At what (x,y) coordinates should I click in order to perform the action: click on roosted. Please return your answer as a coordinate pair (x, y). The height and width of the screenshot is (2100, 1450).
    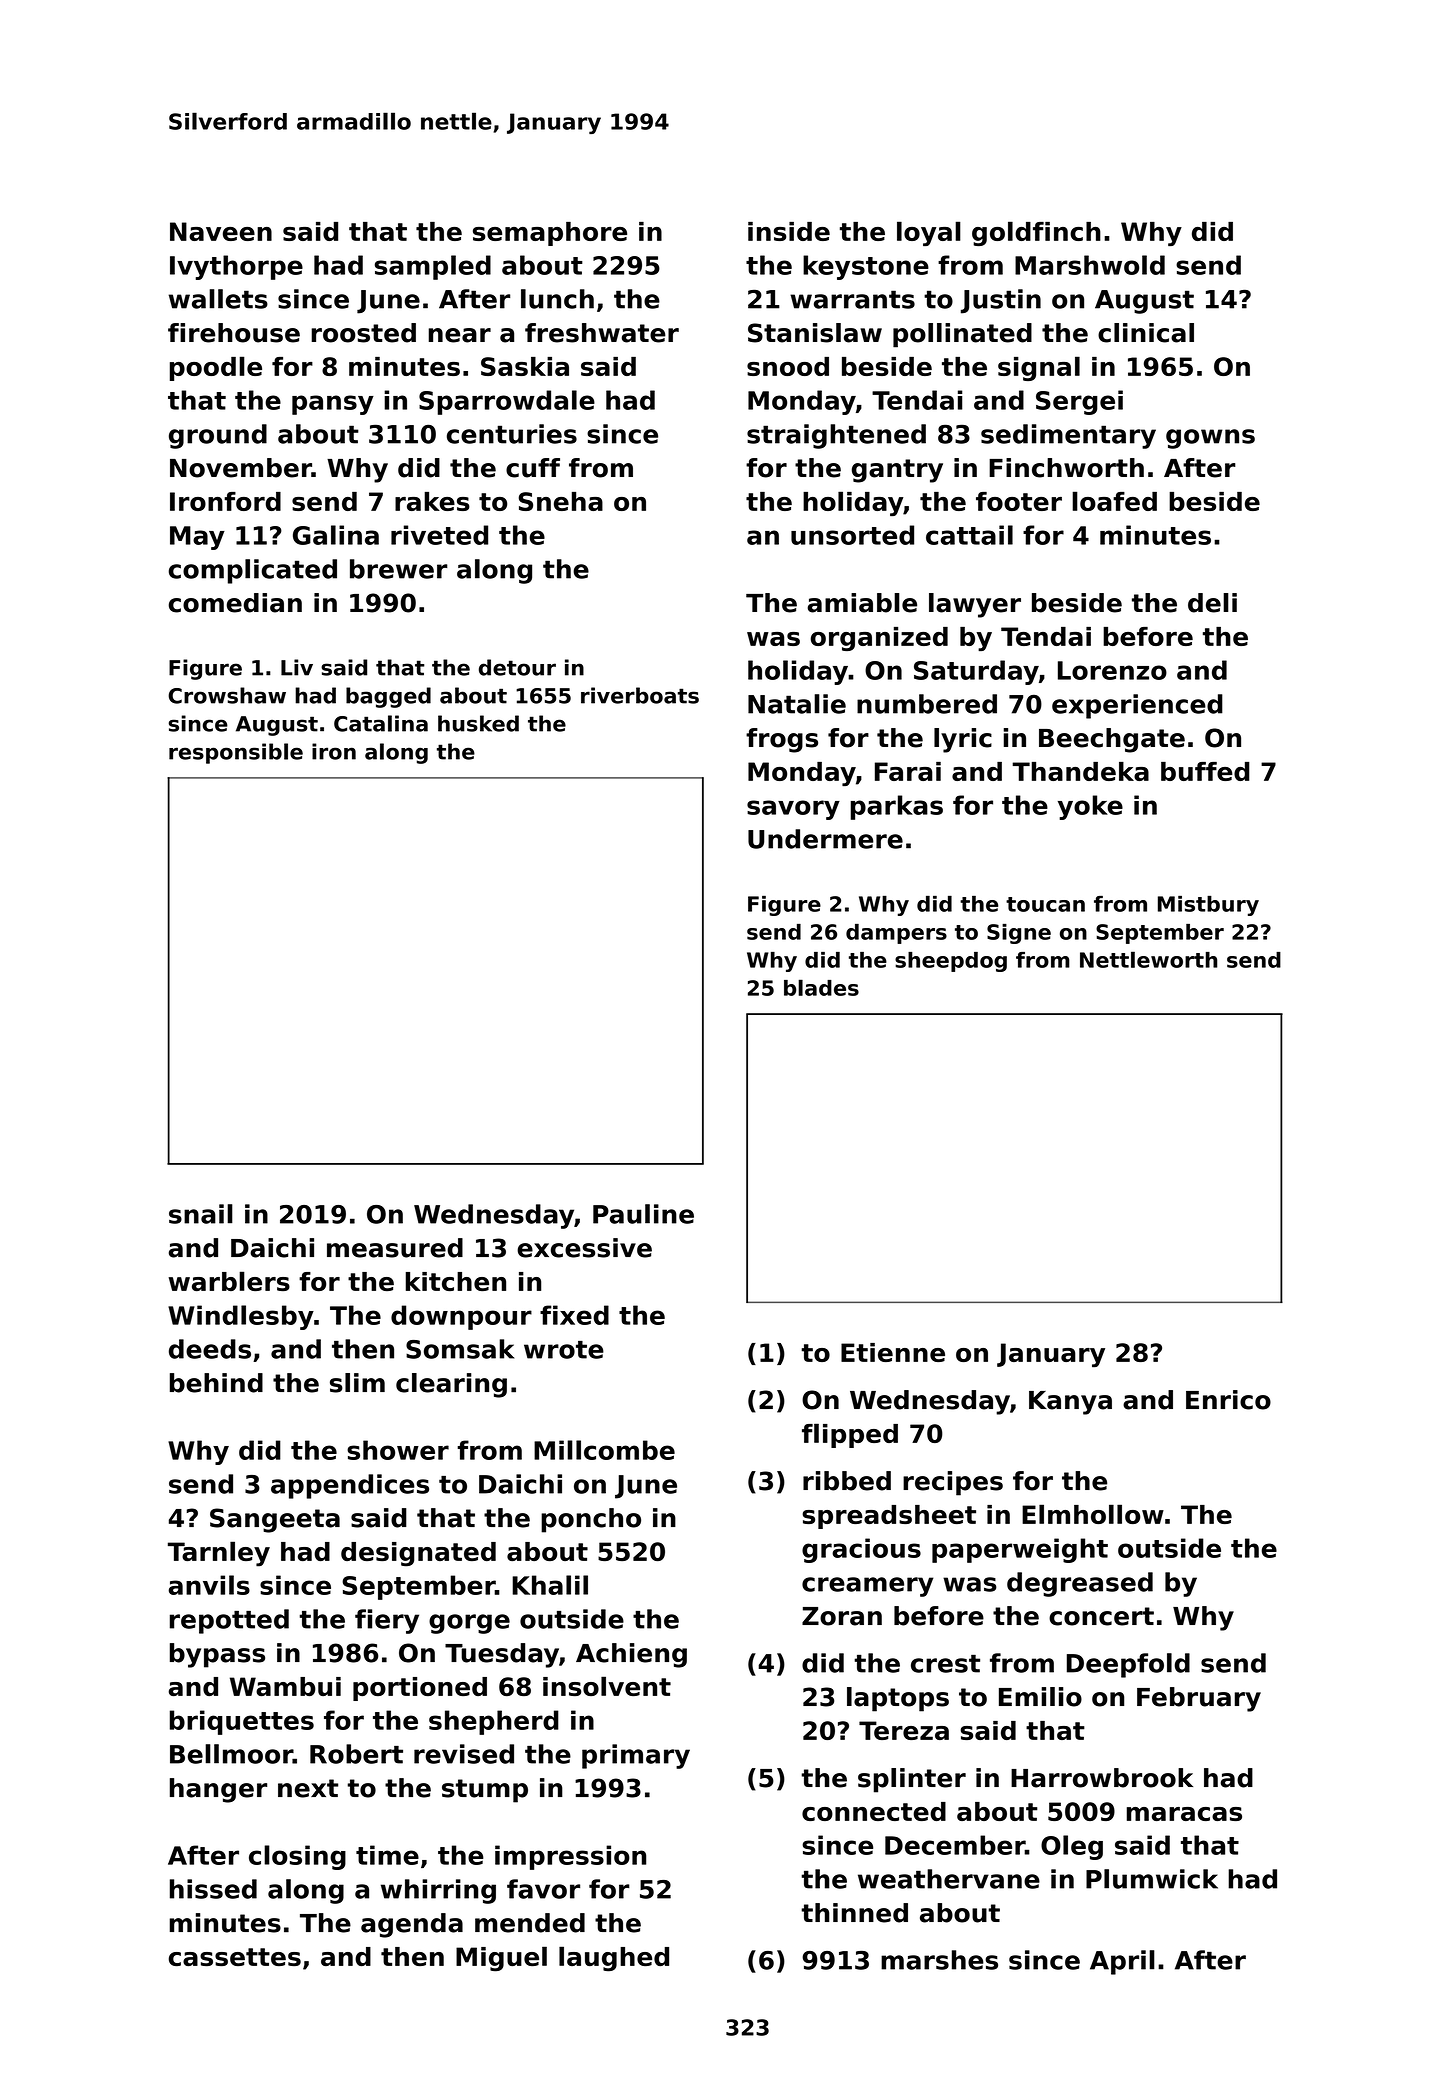
    Looking at the image, I should click on (363, 333).
